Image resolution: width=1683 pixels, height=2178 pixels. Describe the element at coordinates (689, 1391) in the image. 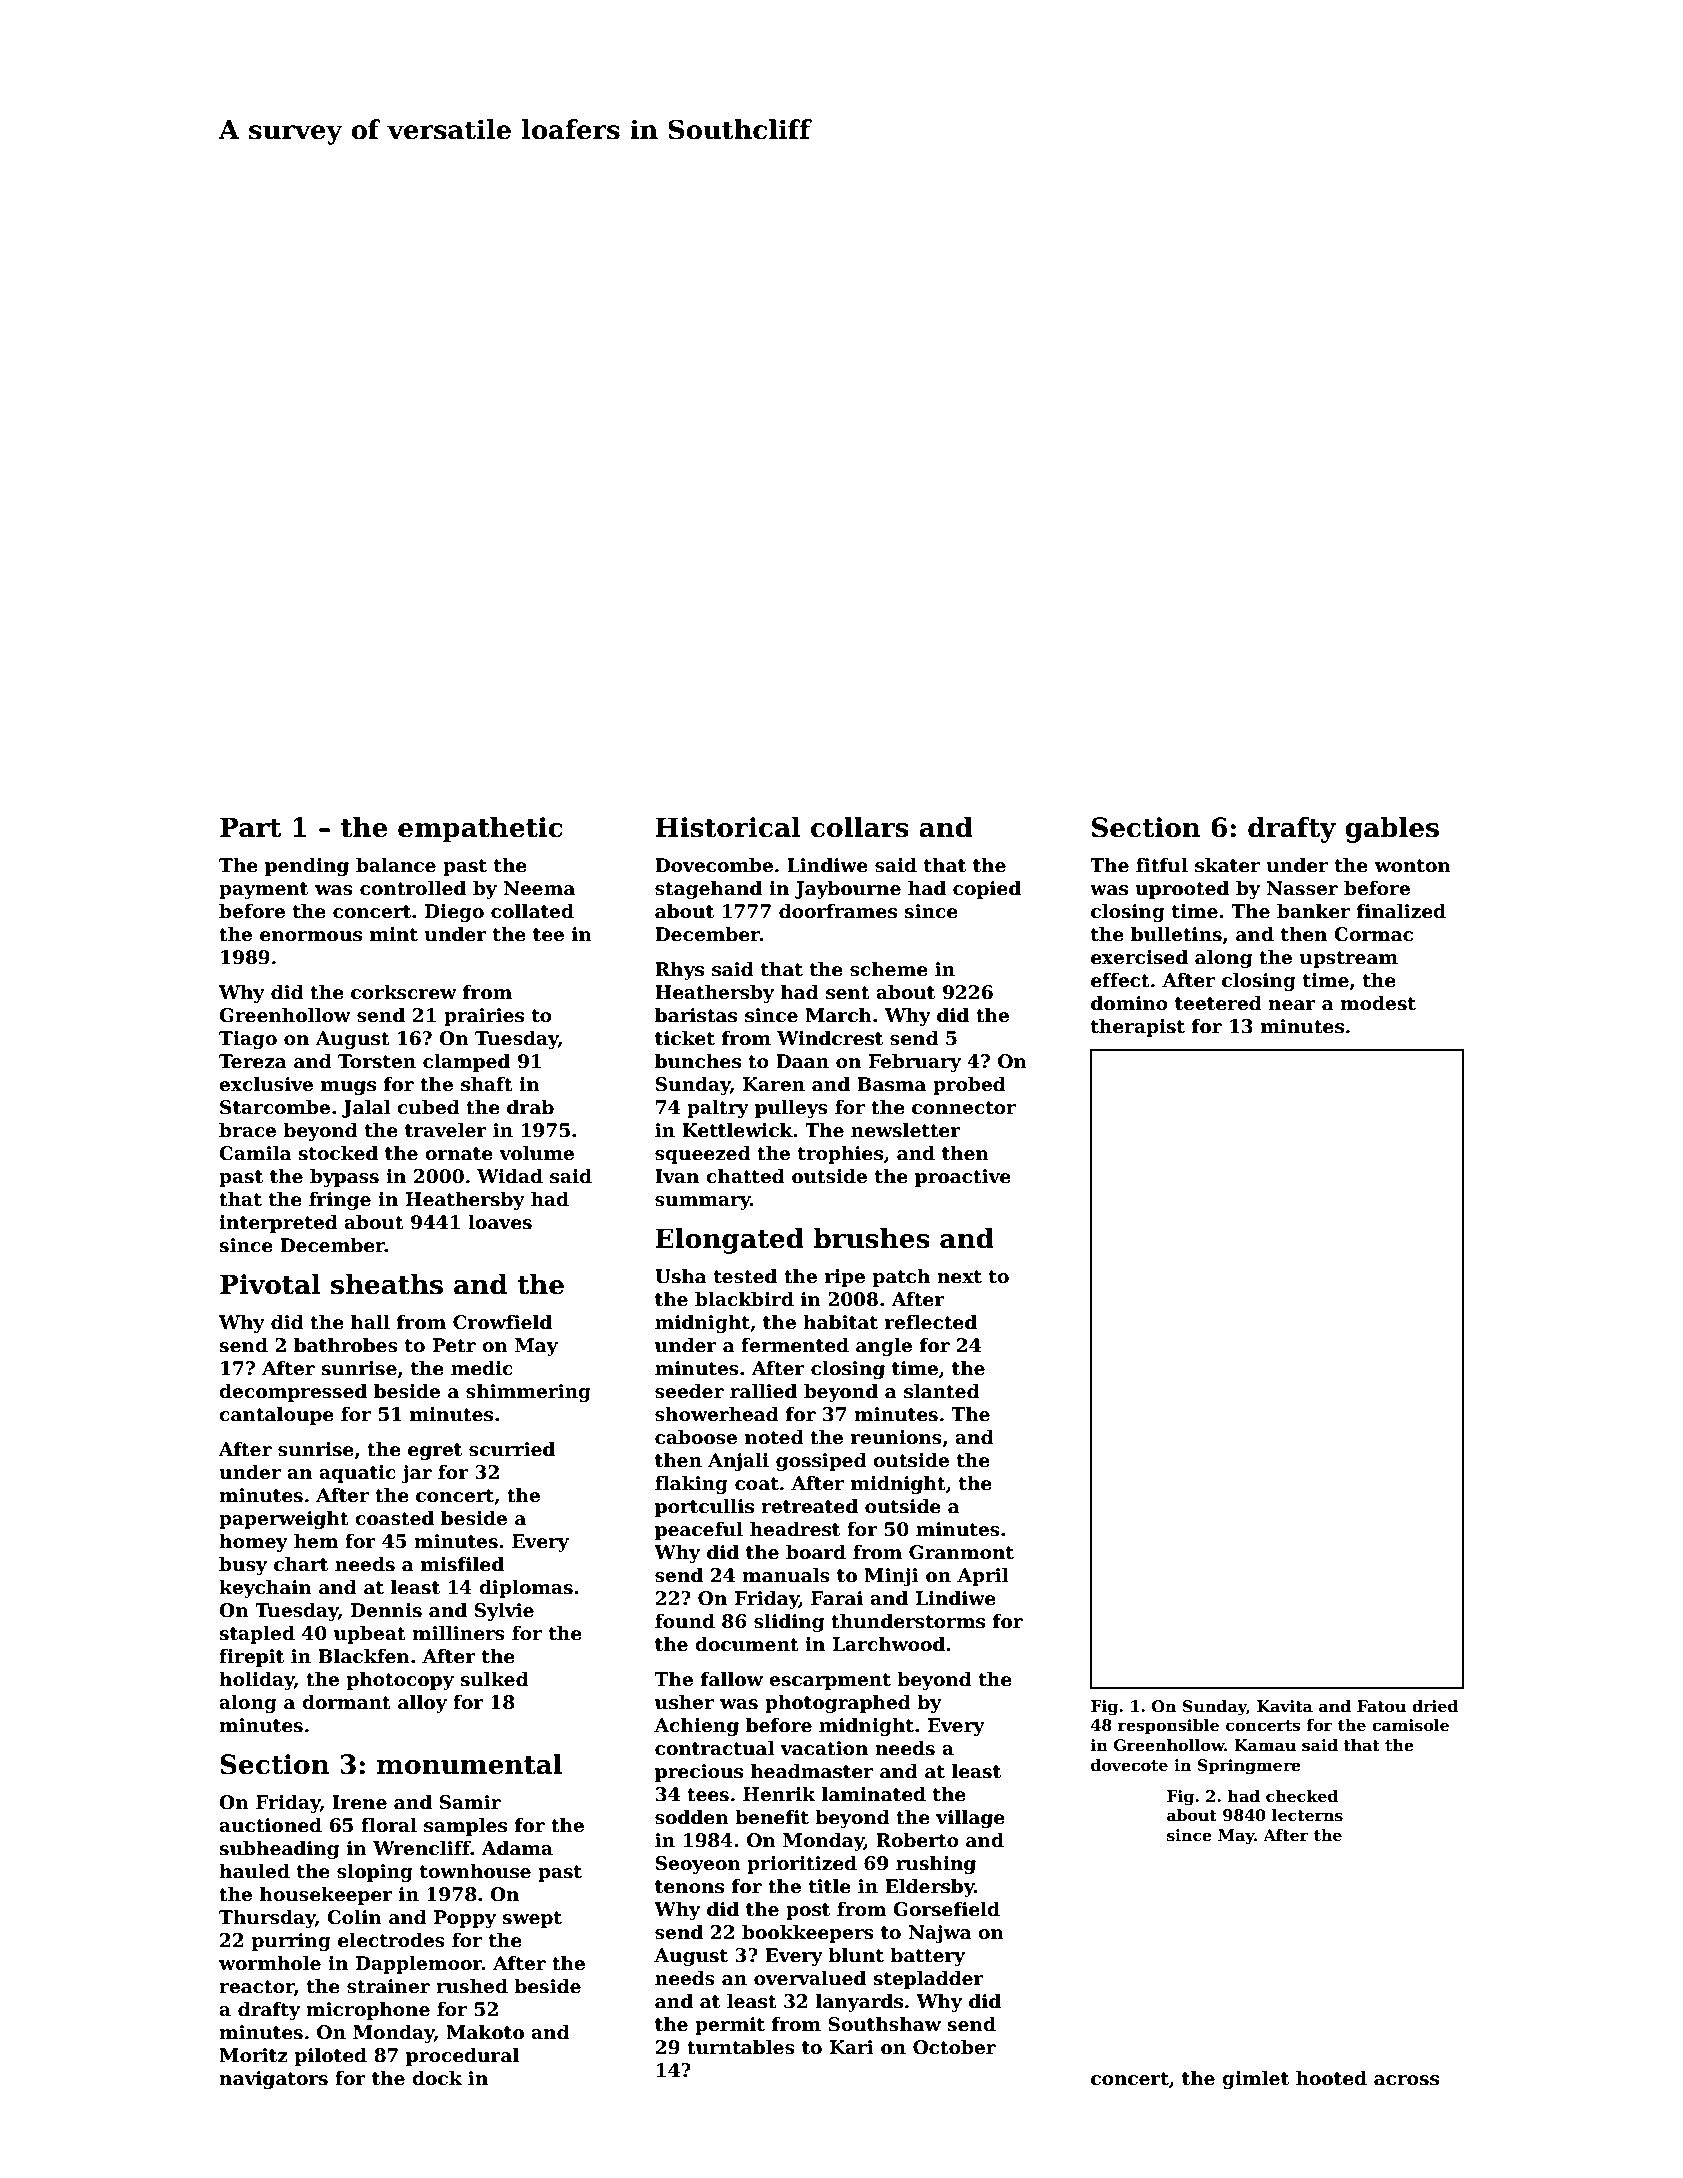

I see `seeder` at that location.
